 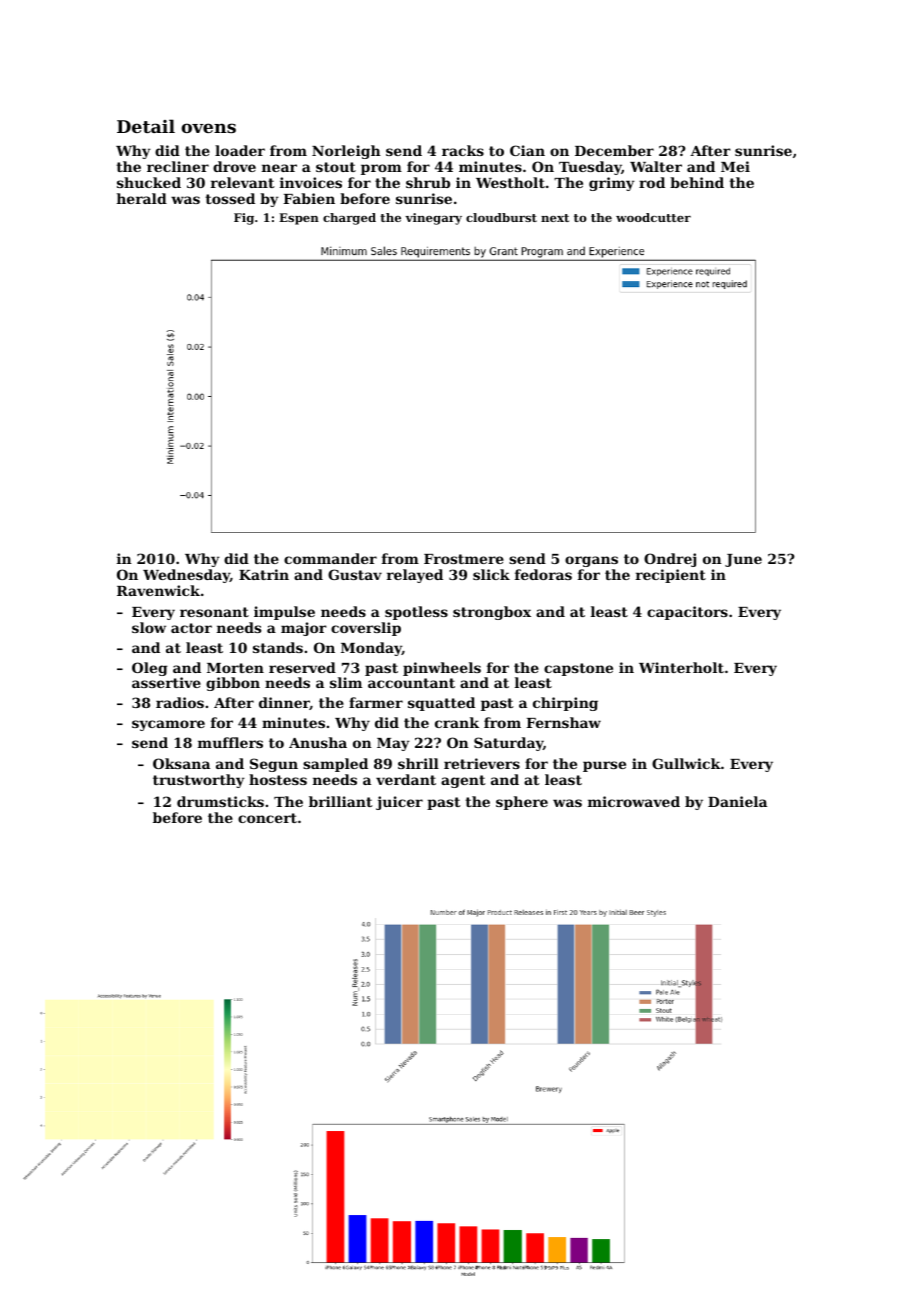 I want to click on Mei, so click(x=735, y=166).
